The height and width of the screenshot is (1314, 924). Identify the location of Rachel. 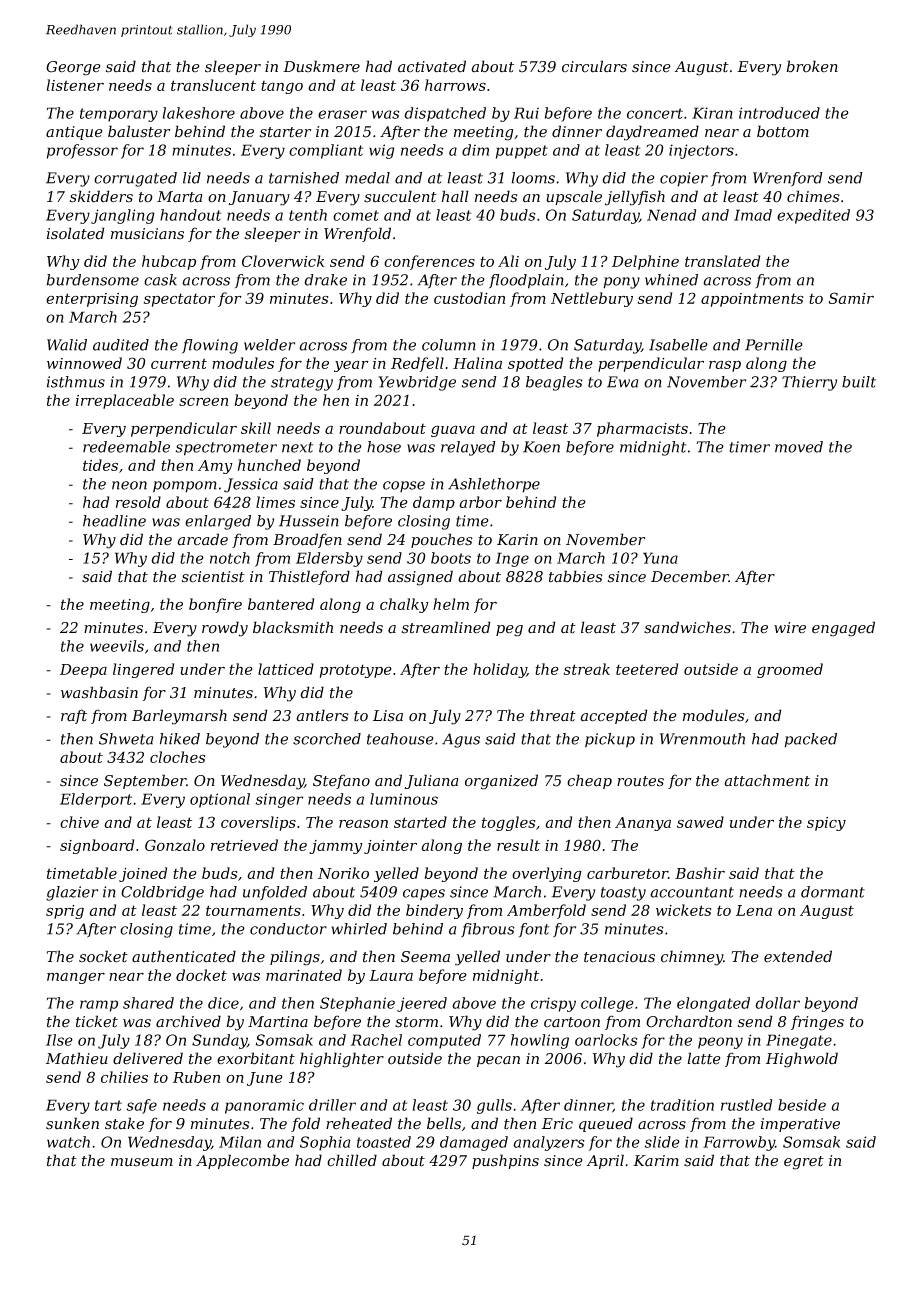
(376, 1040).
